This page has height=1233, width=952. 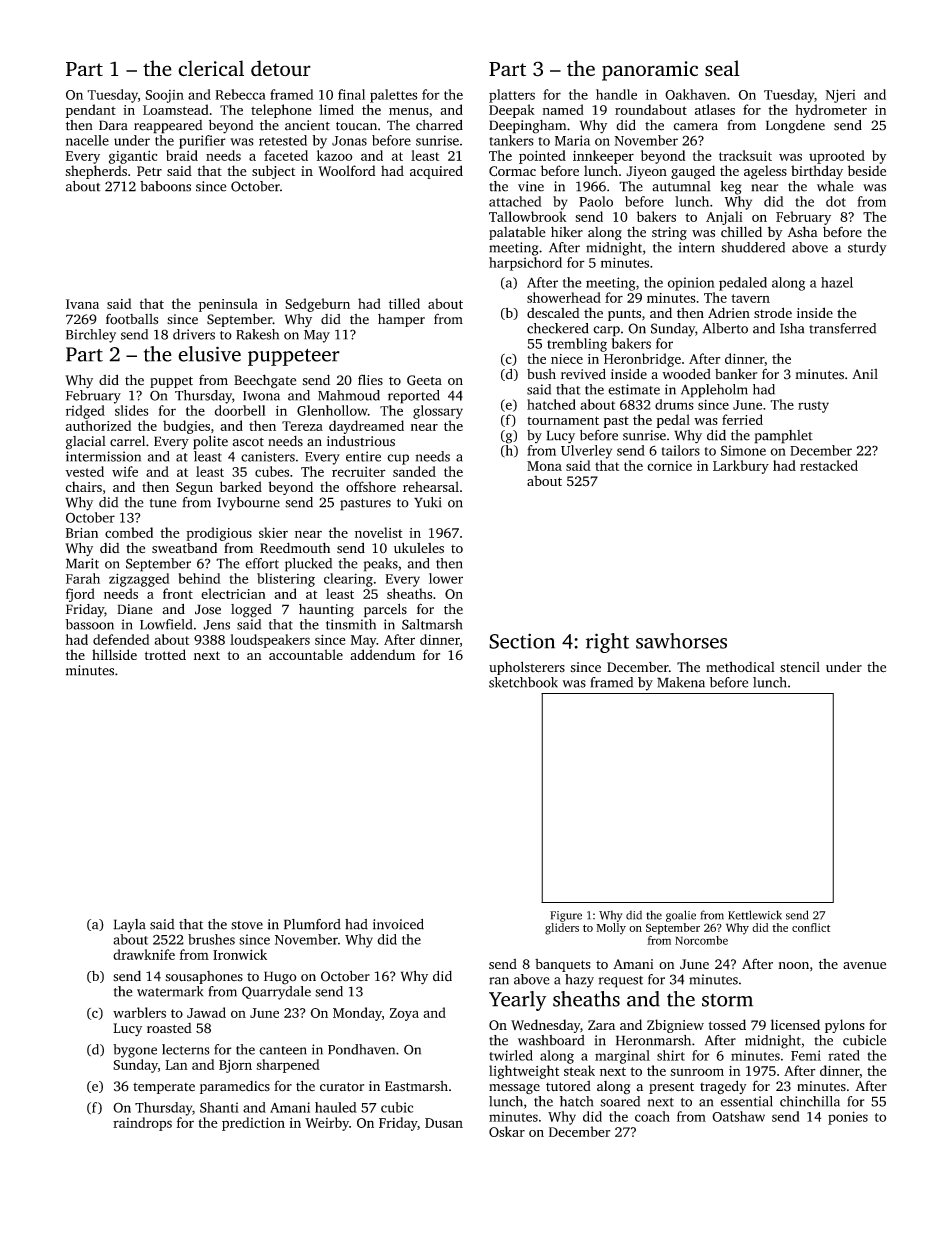 I want to click on goalie, so click(x=681, y=916).
